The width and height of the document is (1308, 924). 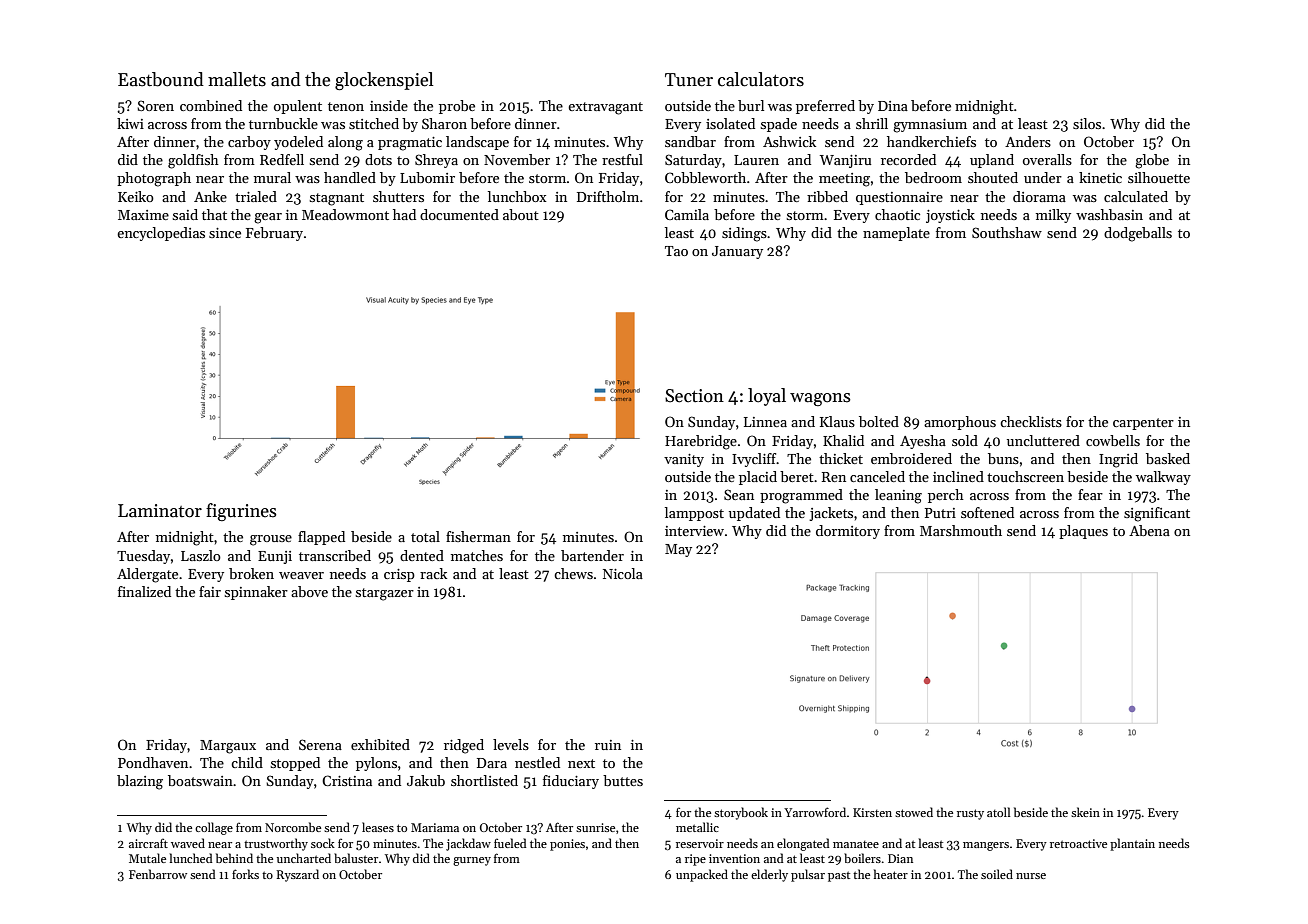 I want to click on Fenbarrow, so click(x=158, y=874).
